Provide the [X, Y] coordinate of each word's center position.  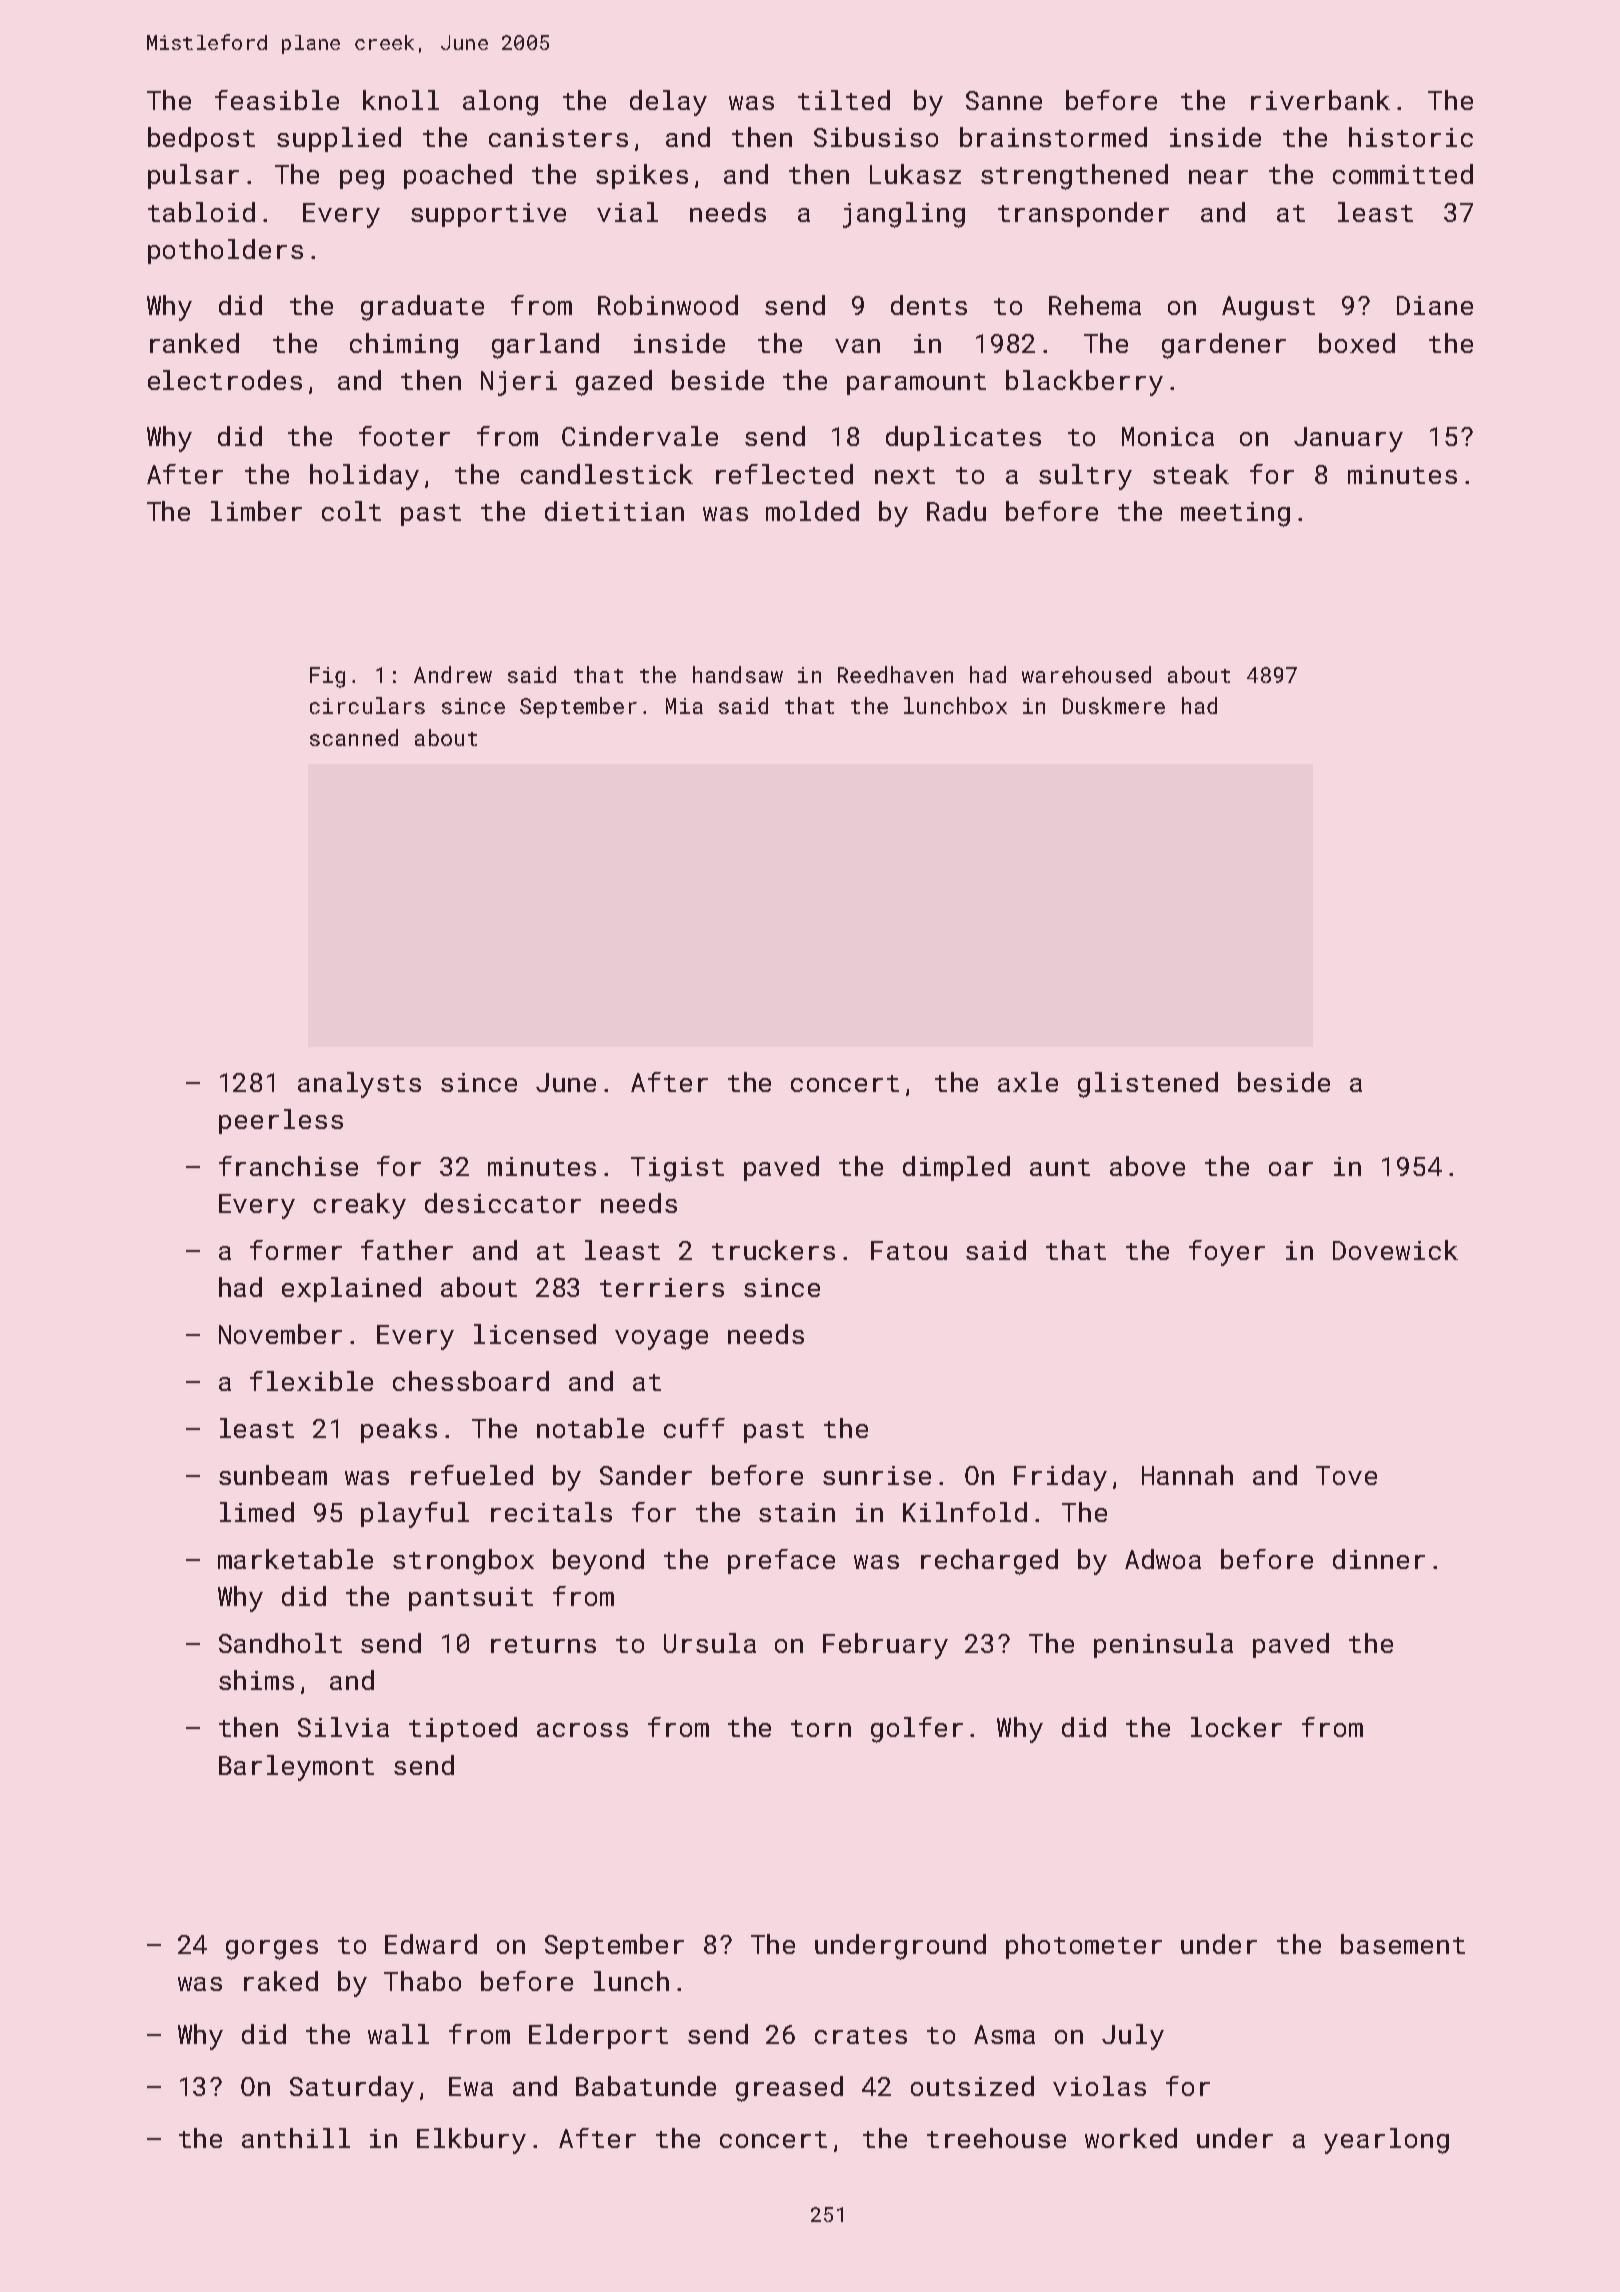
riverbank [1320, 100]
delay [668, 103]
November [280, 1334]
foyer [1227, 1253]
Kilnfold [965, 1512]
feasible [277, 100]
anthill [296, 2138]
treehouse [996, 2138]
